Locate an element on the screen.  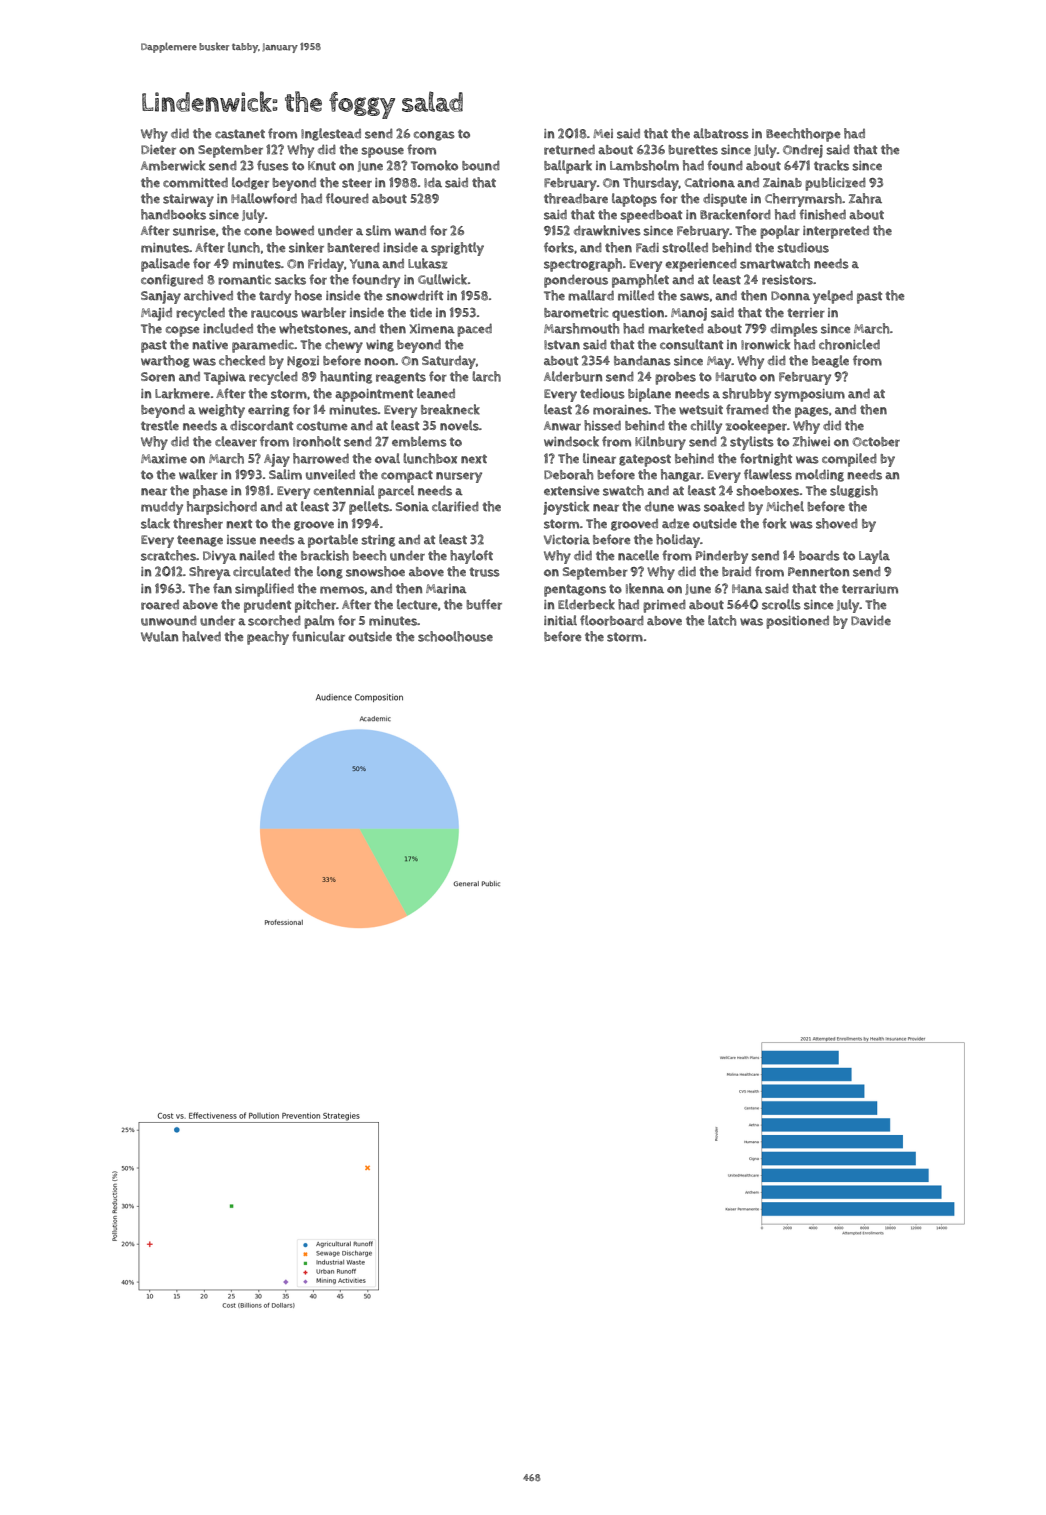
funicular is located at coordinates (318, 636).
